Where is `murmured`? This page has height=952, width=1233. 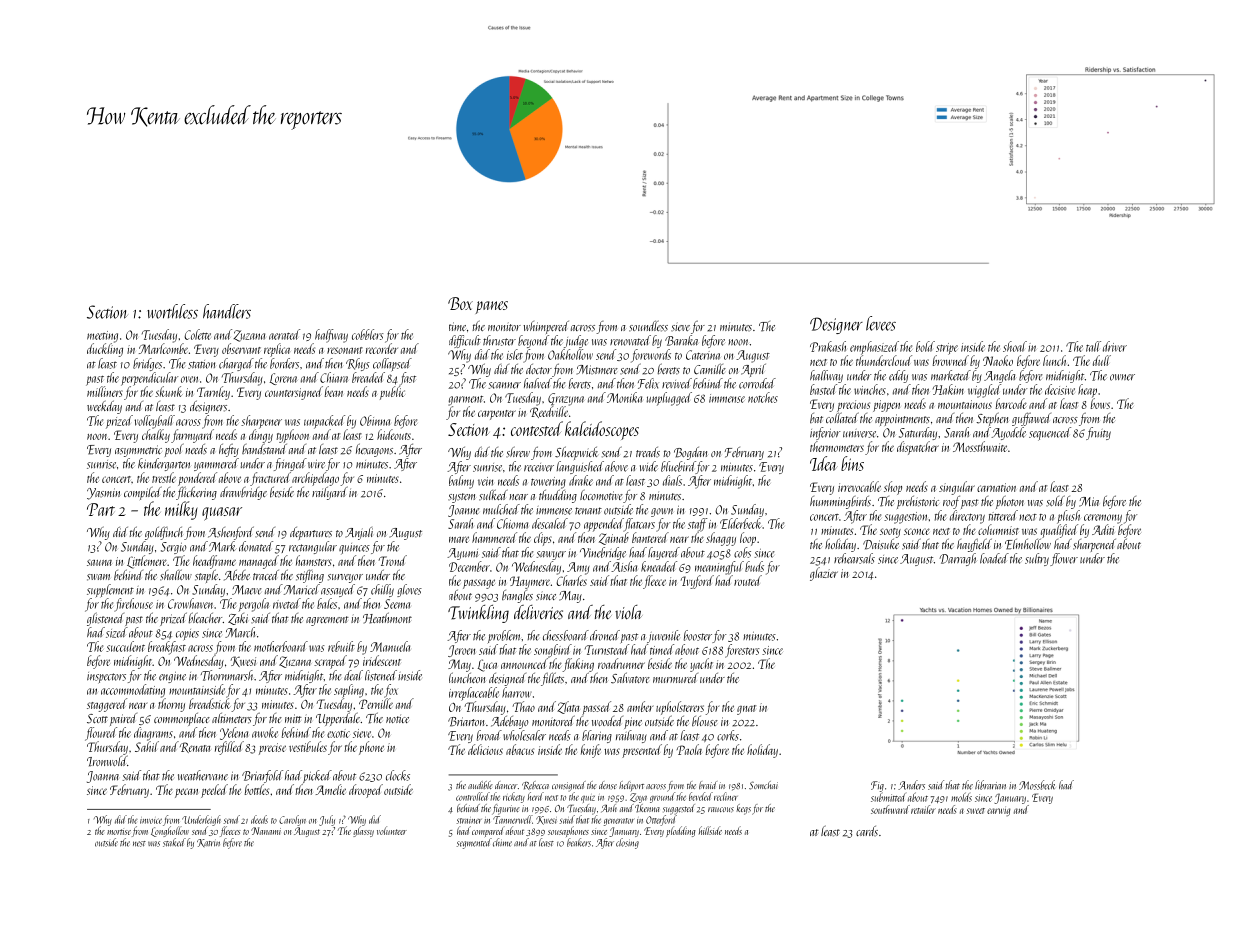
murmured is located at coordinates (675, 678).
